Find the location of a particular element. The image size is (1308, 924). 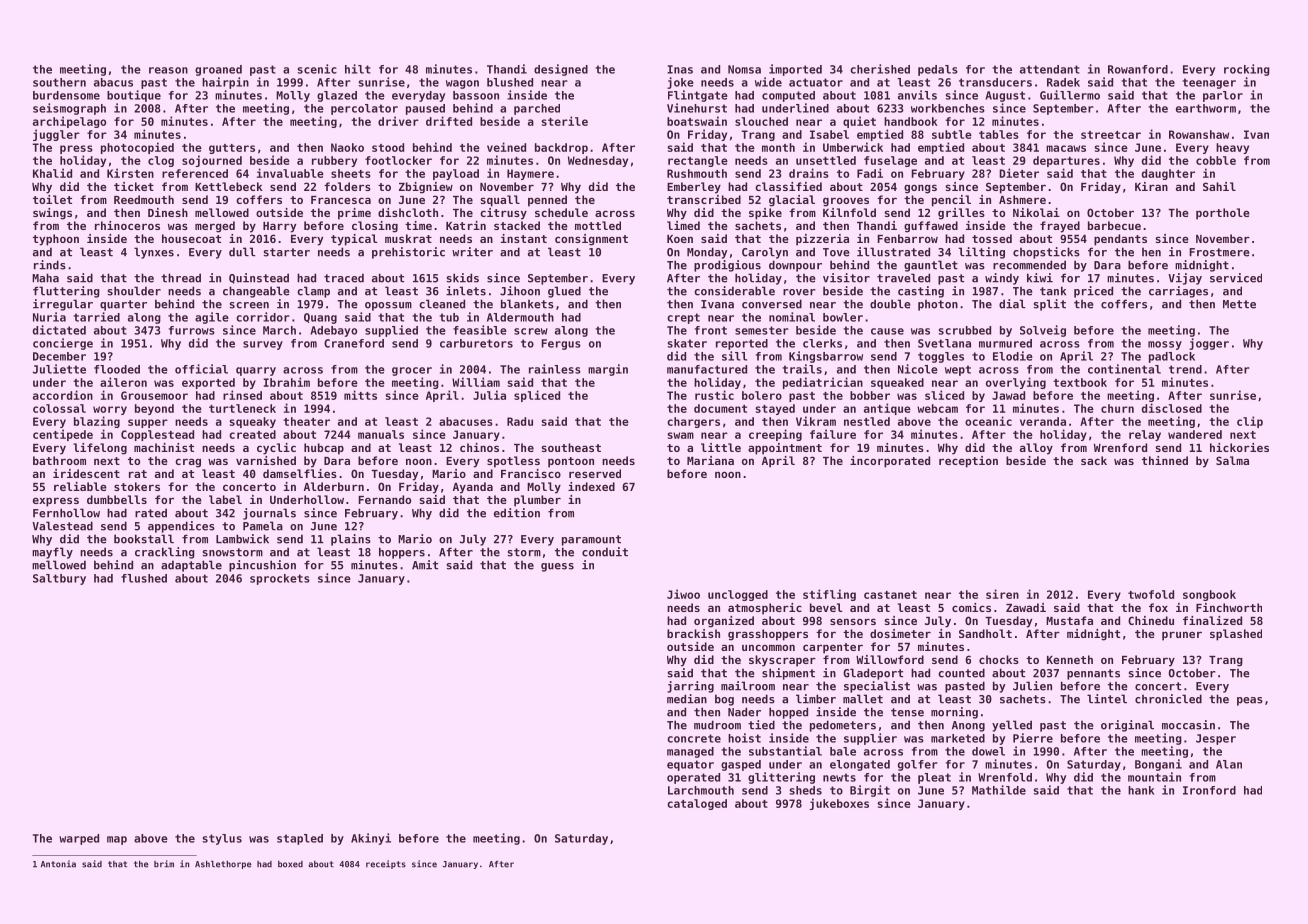

castanet is located at coordinates (890, 595).
